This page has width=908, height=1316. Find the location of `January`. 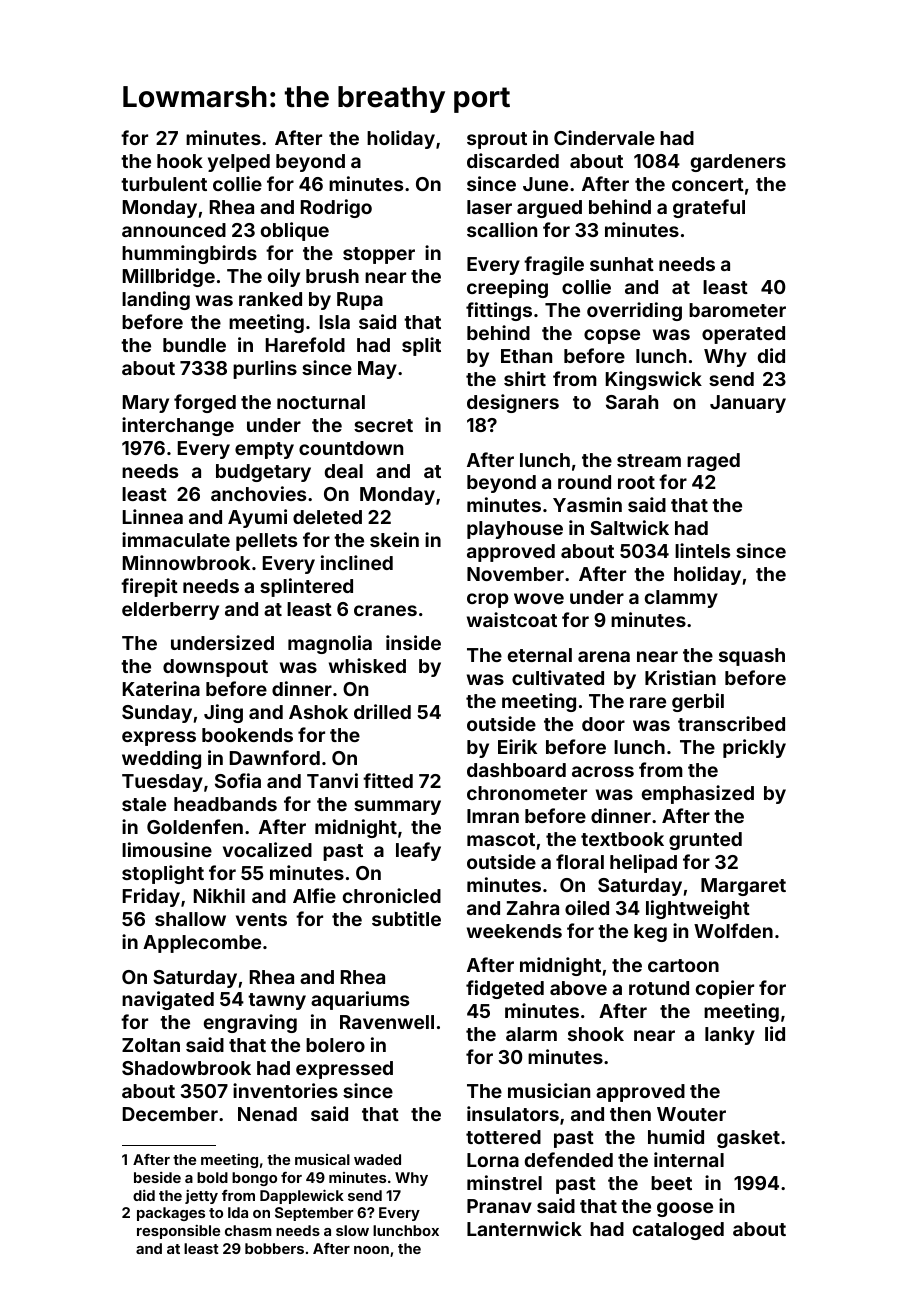

January is located at coordinates (748, 404).
